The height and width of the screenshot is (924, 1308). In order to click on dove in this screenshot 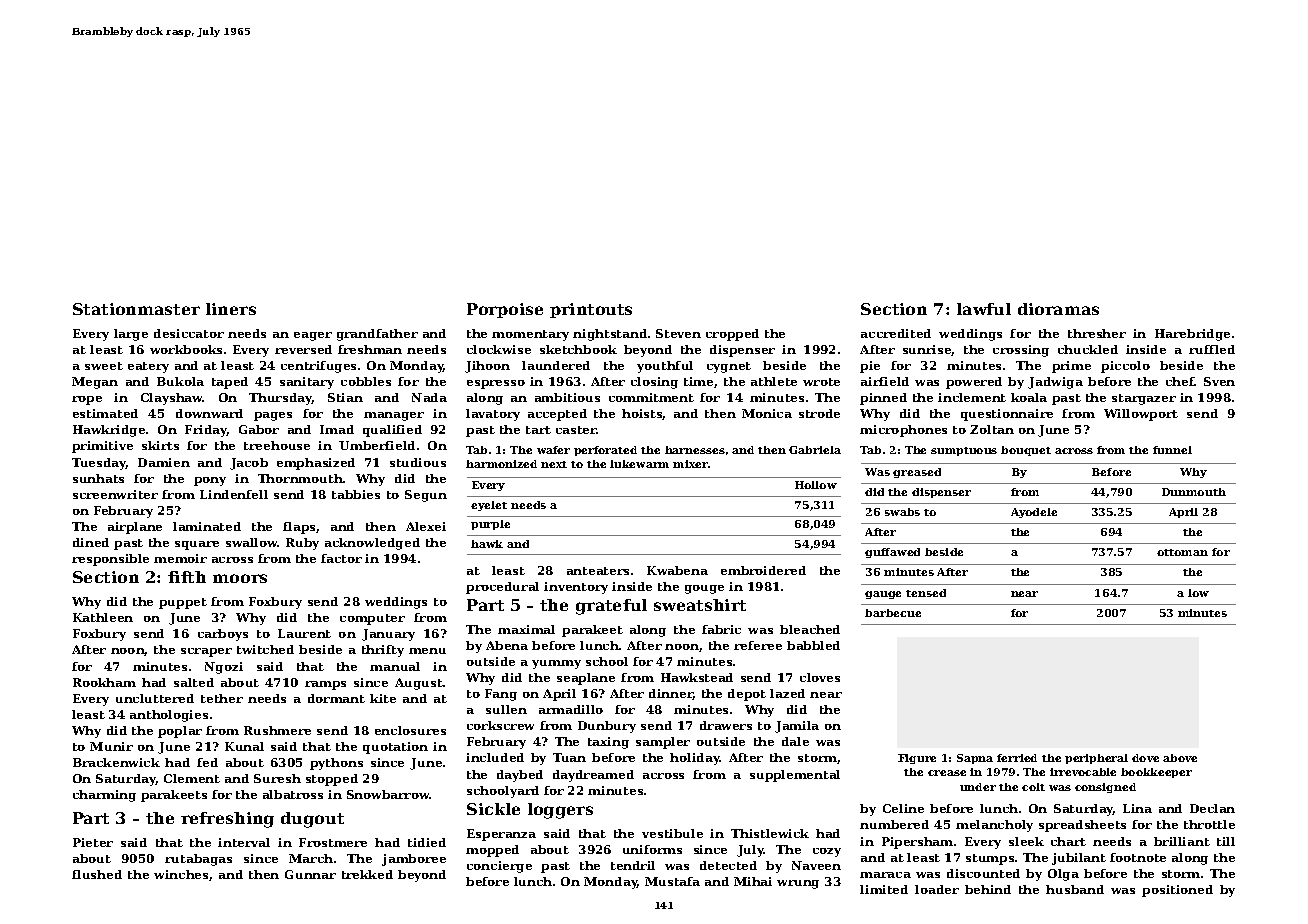, I will do `click(1145, 758)`.
